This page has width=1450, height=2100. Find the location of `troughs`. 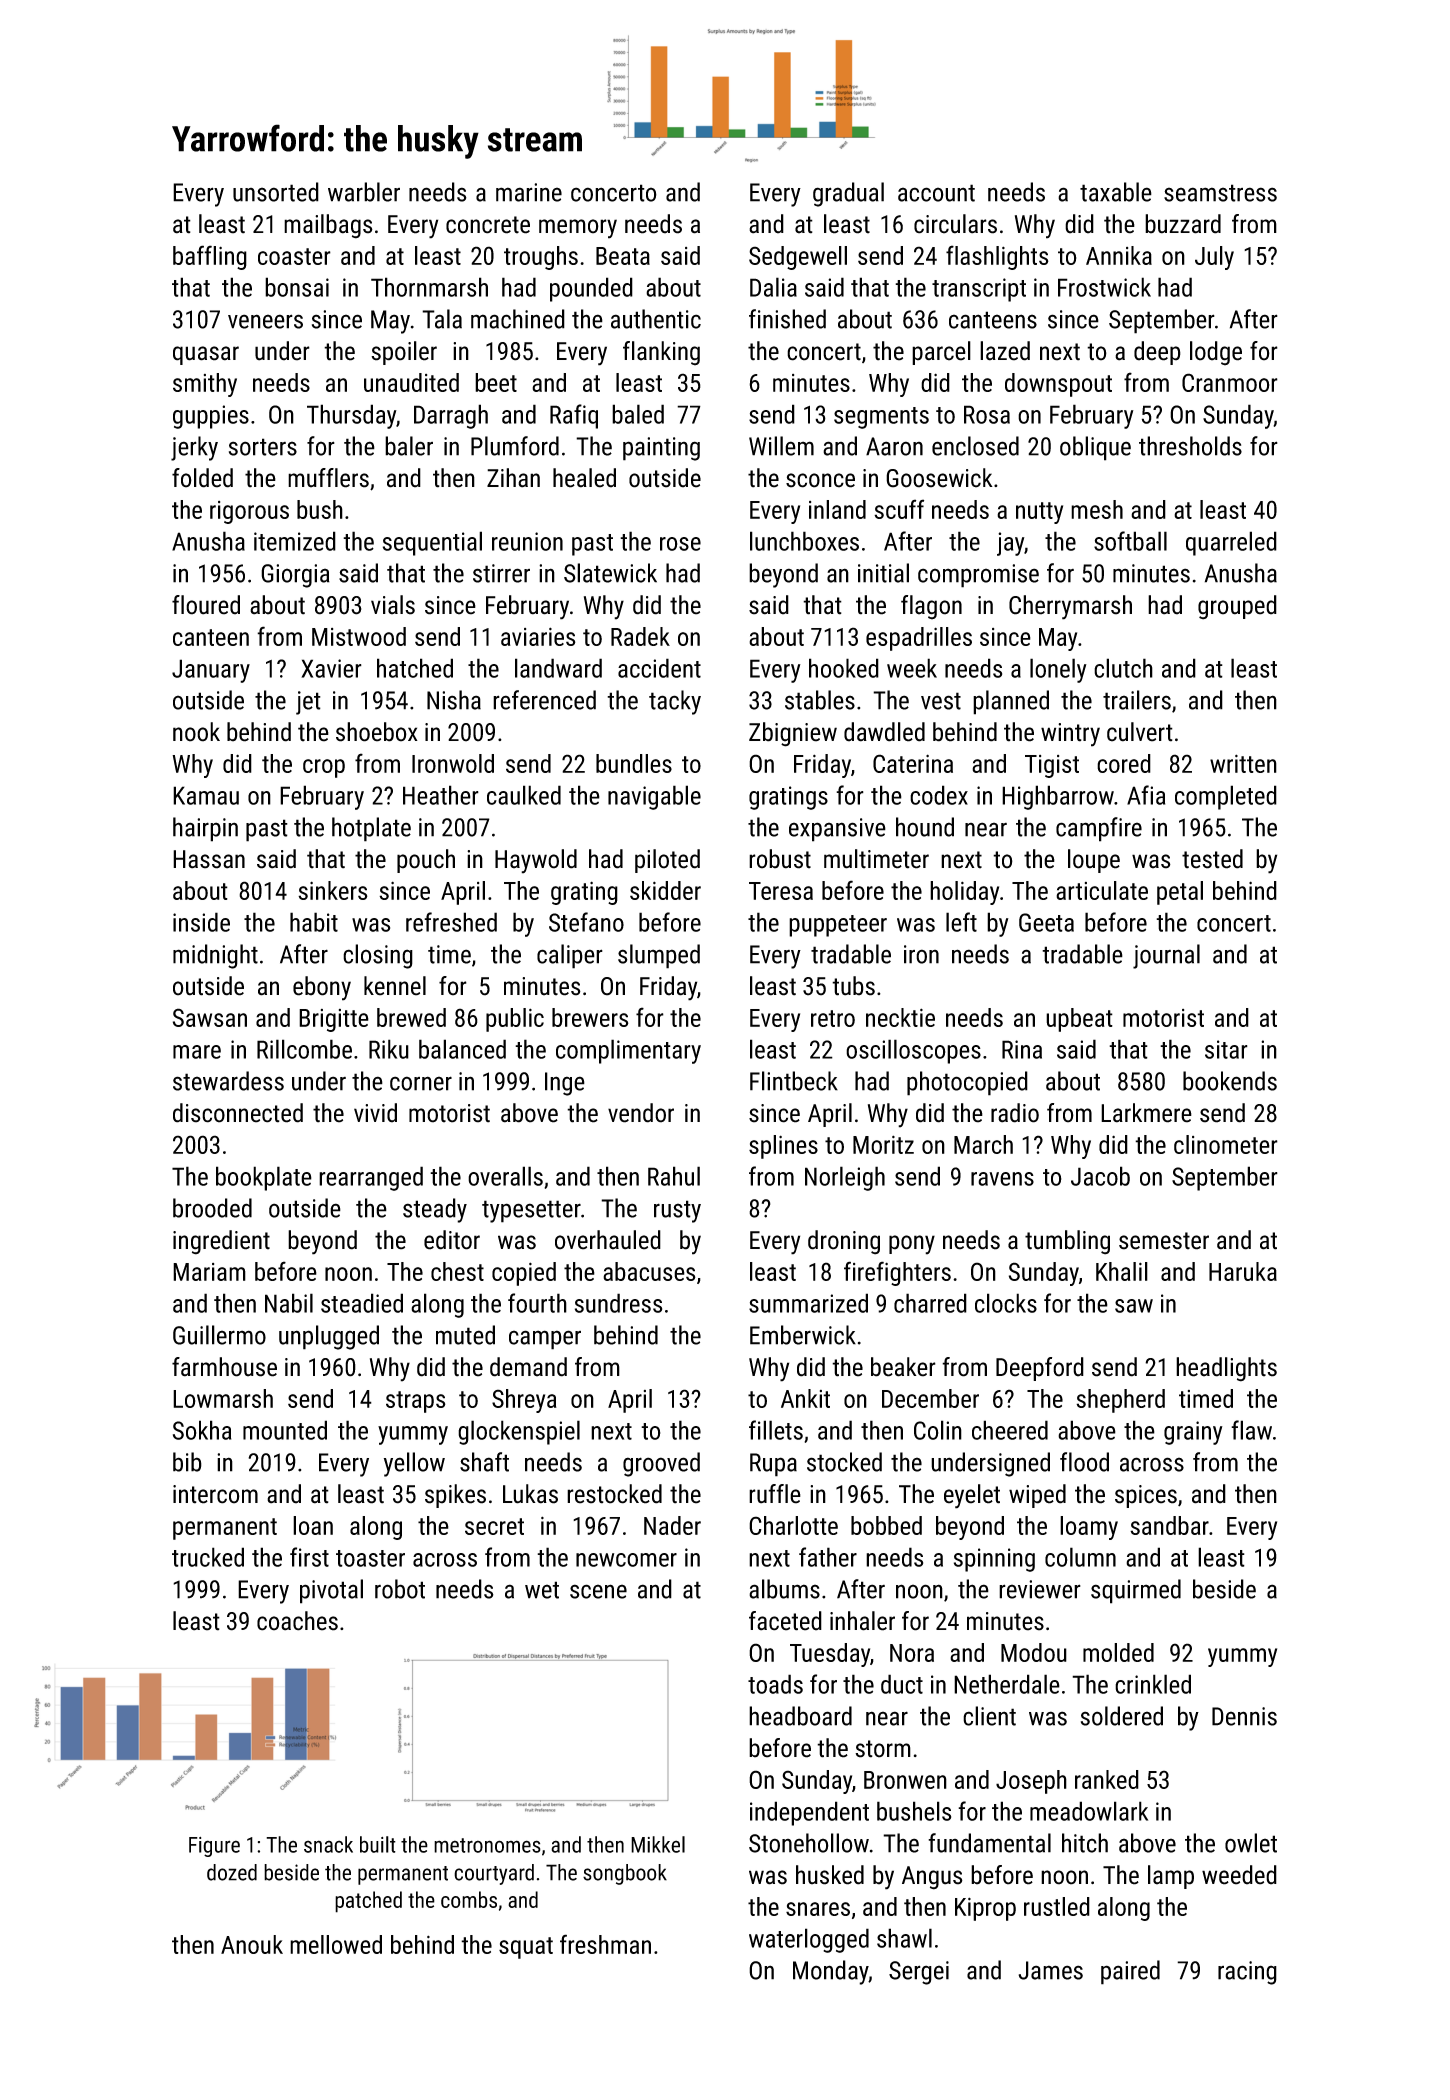

troughs is located at coordinates (541, 258).
